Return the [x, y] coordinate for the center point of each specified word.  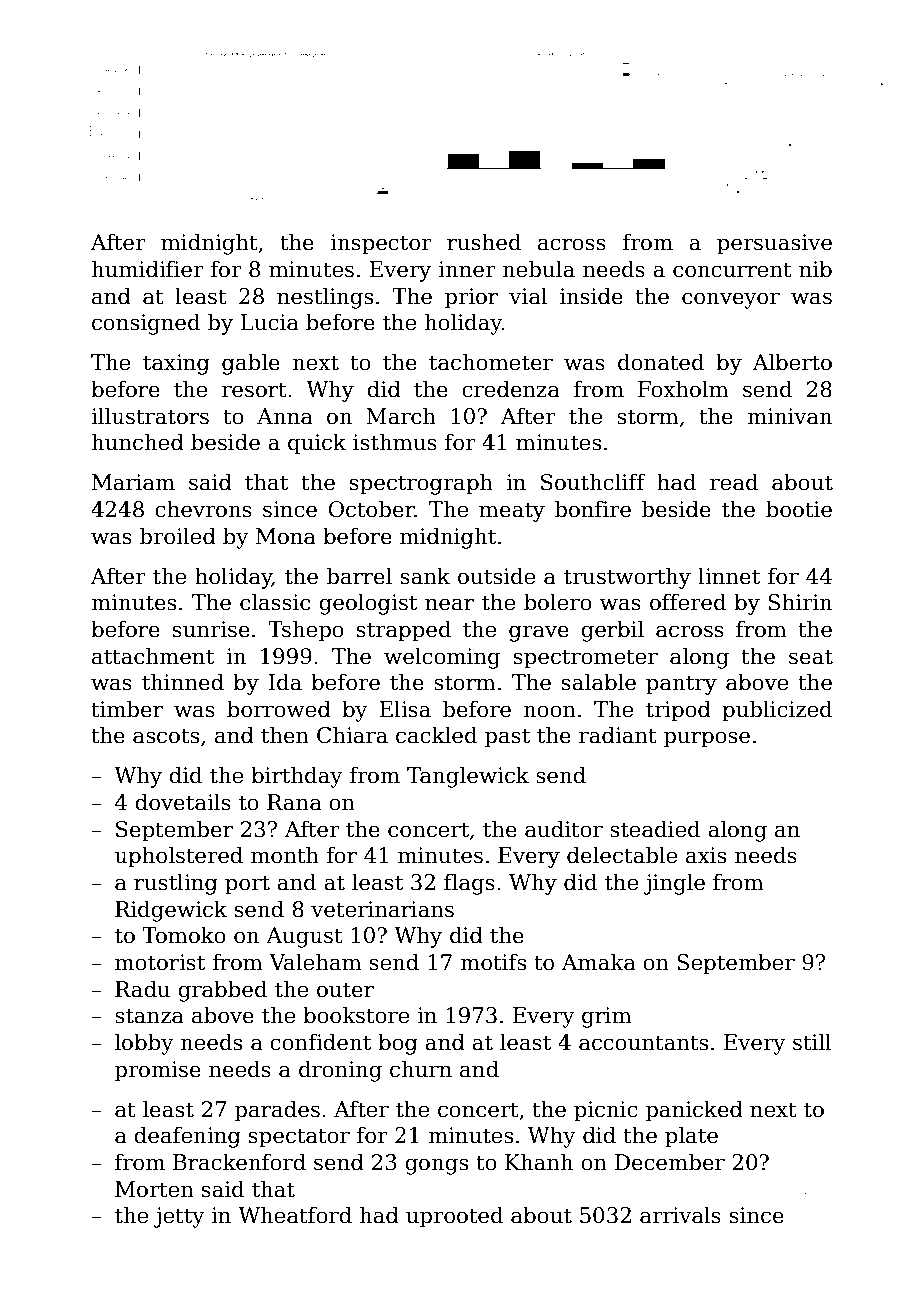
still [812, 1042]
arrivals [680, 1215]
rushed [484, 242]
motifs [493, 962]
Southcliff [593, 482]
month [285, 855]
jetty [179, 1217]
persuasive [774, 244]
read [734, 482]
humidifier [148, 269]
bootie [799, 509]
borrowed [279, 709]
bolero [558, 602]
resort [254, 390]
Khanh [539, 1162]
